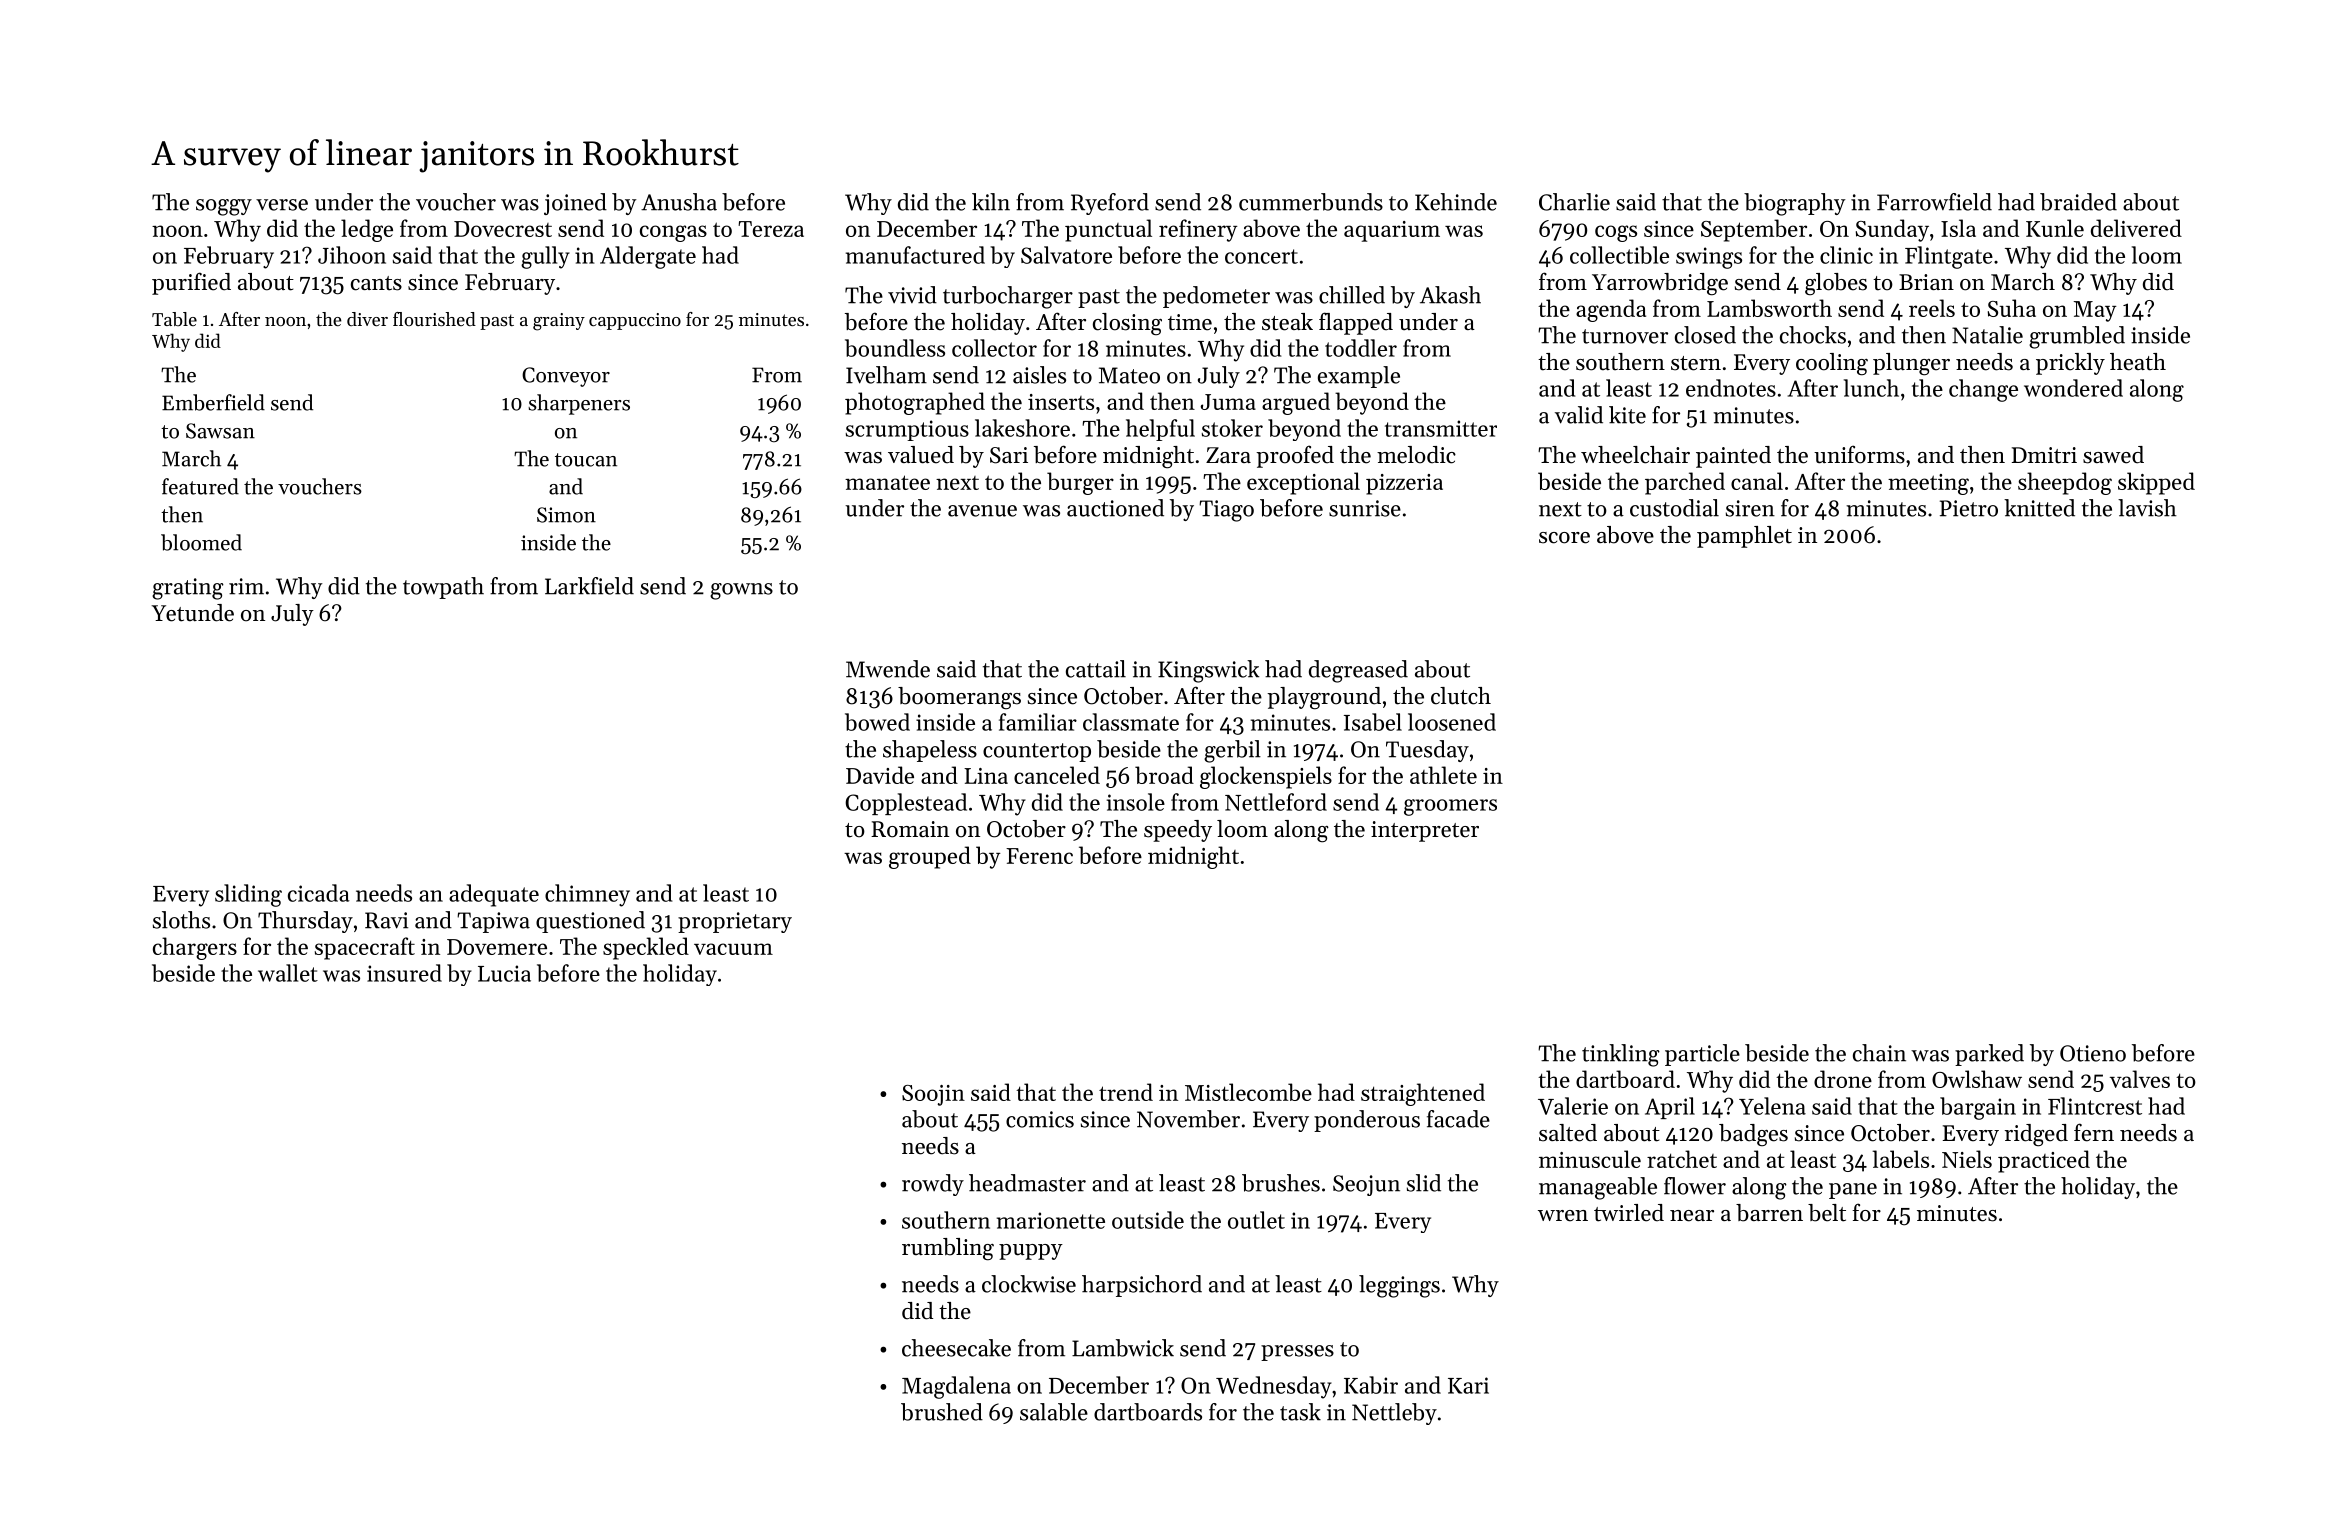 The width and height of the screenshot is (2350, 1521). Describe the element at coordinates (195, 948) in the screenshot. I see `chargers` at that location.
